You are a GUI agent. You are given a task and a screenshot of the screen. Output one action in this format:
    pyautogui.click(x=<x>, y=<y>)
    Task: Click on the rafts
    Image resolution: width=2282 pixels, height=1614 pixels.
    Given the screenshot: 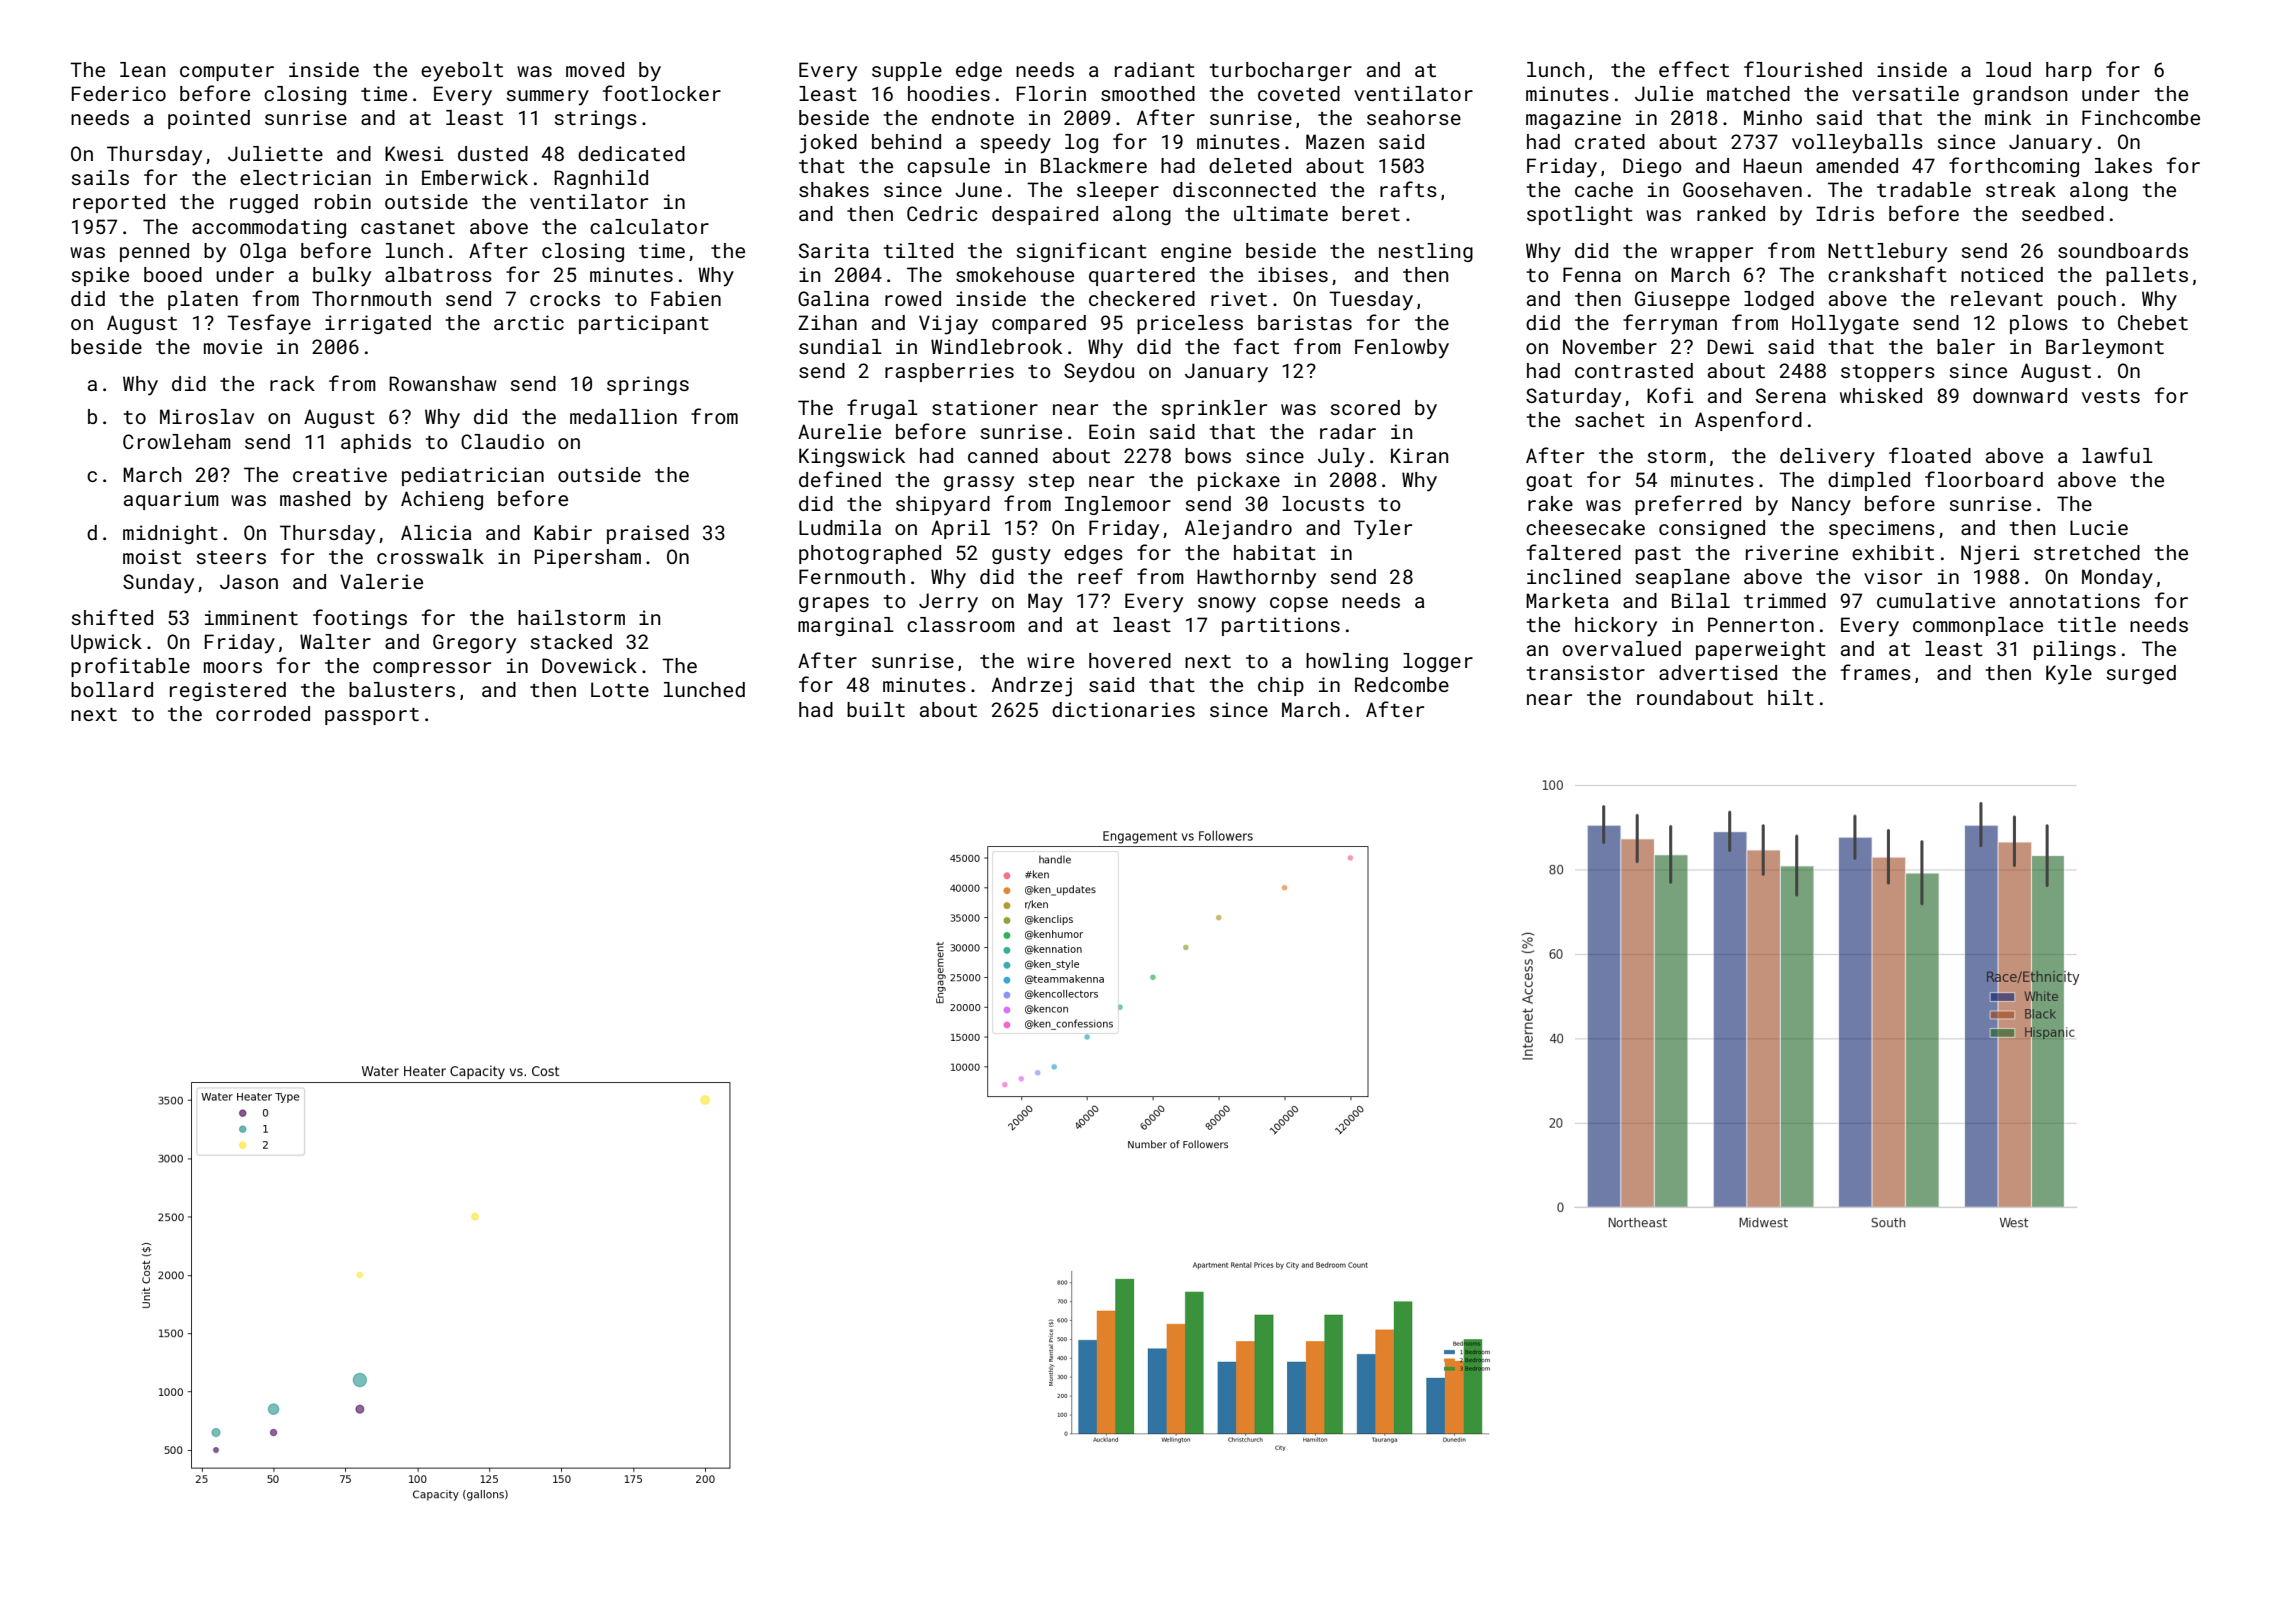 What is the action you would take?
    pyautogui.click(x=1408, y=189)
